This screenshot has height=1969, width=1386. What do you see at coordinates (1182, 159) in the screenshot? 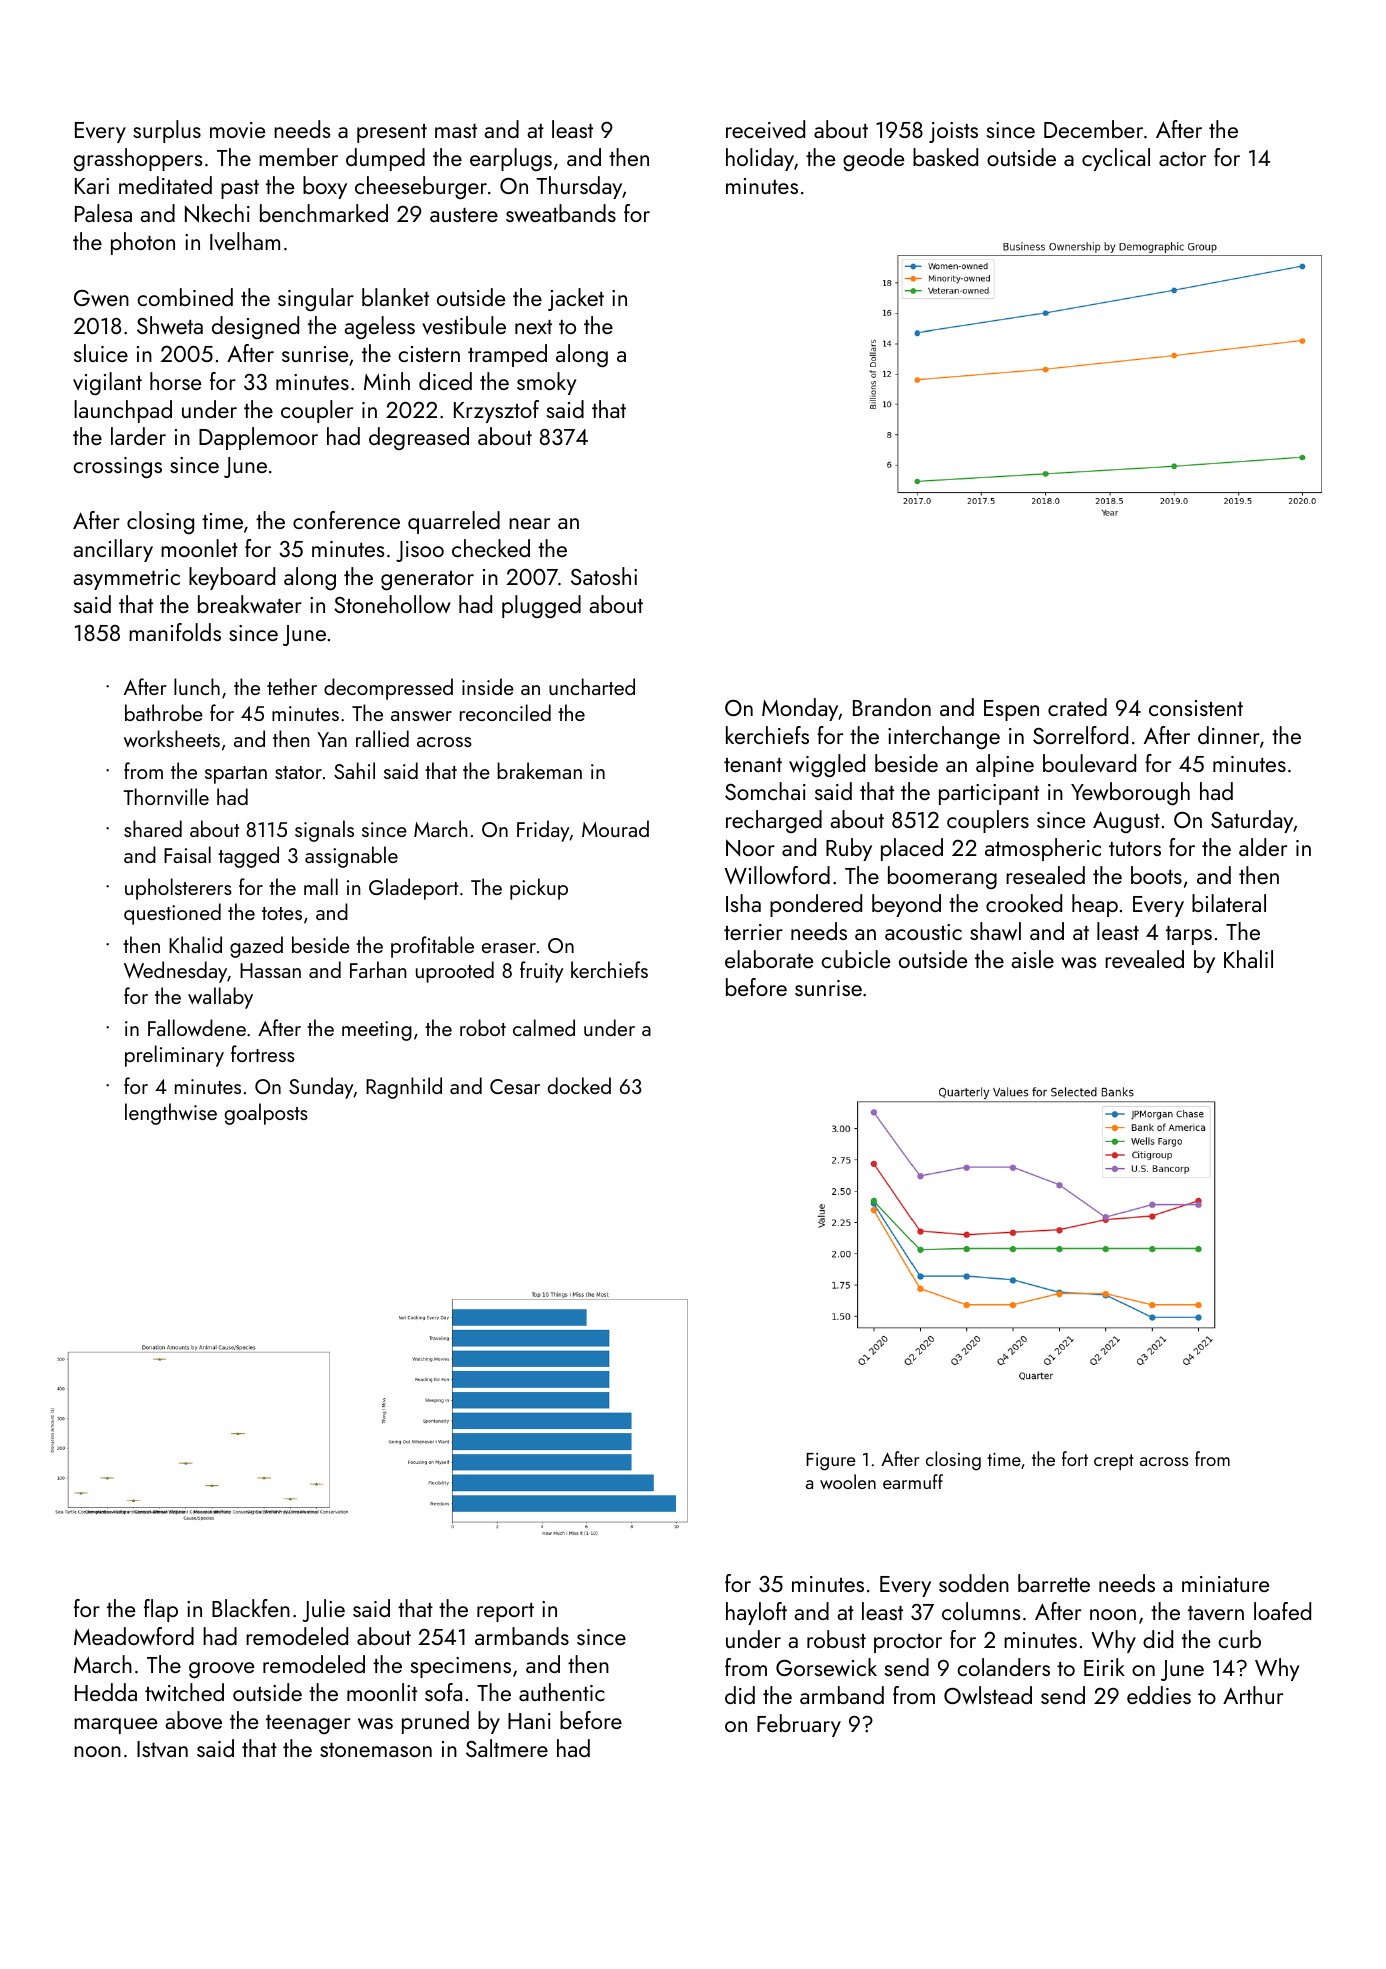
I see `actor` at bounding box center [1182, 159].
